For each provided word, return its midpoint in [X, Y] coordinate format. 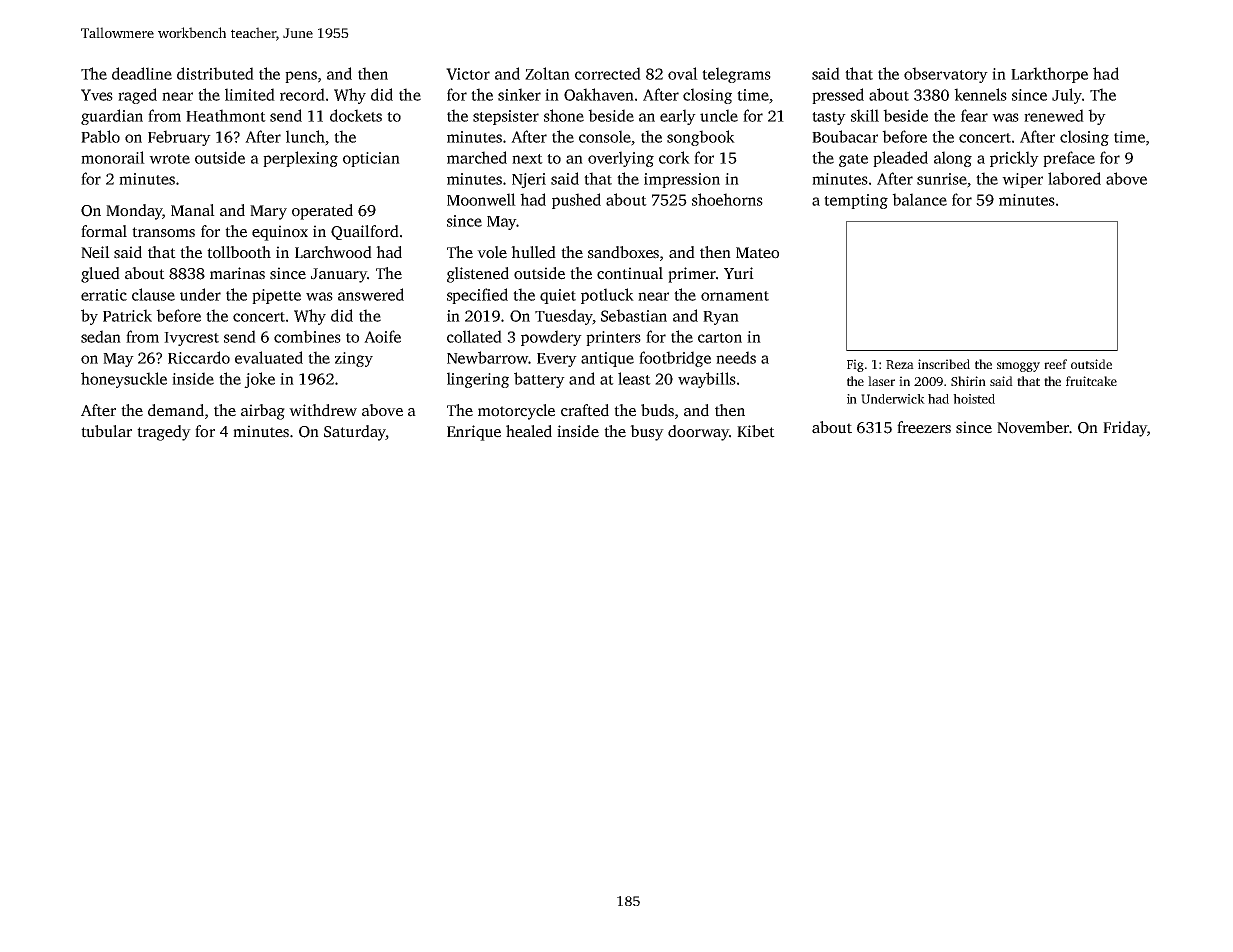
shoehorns [727, 199]
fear [974, 115]
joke [259, 380]
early [678, 117]
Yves [97, 95]
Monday [134, 212]
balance [919, 199]
